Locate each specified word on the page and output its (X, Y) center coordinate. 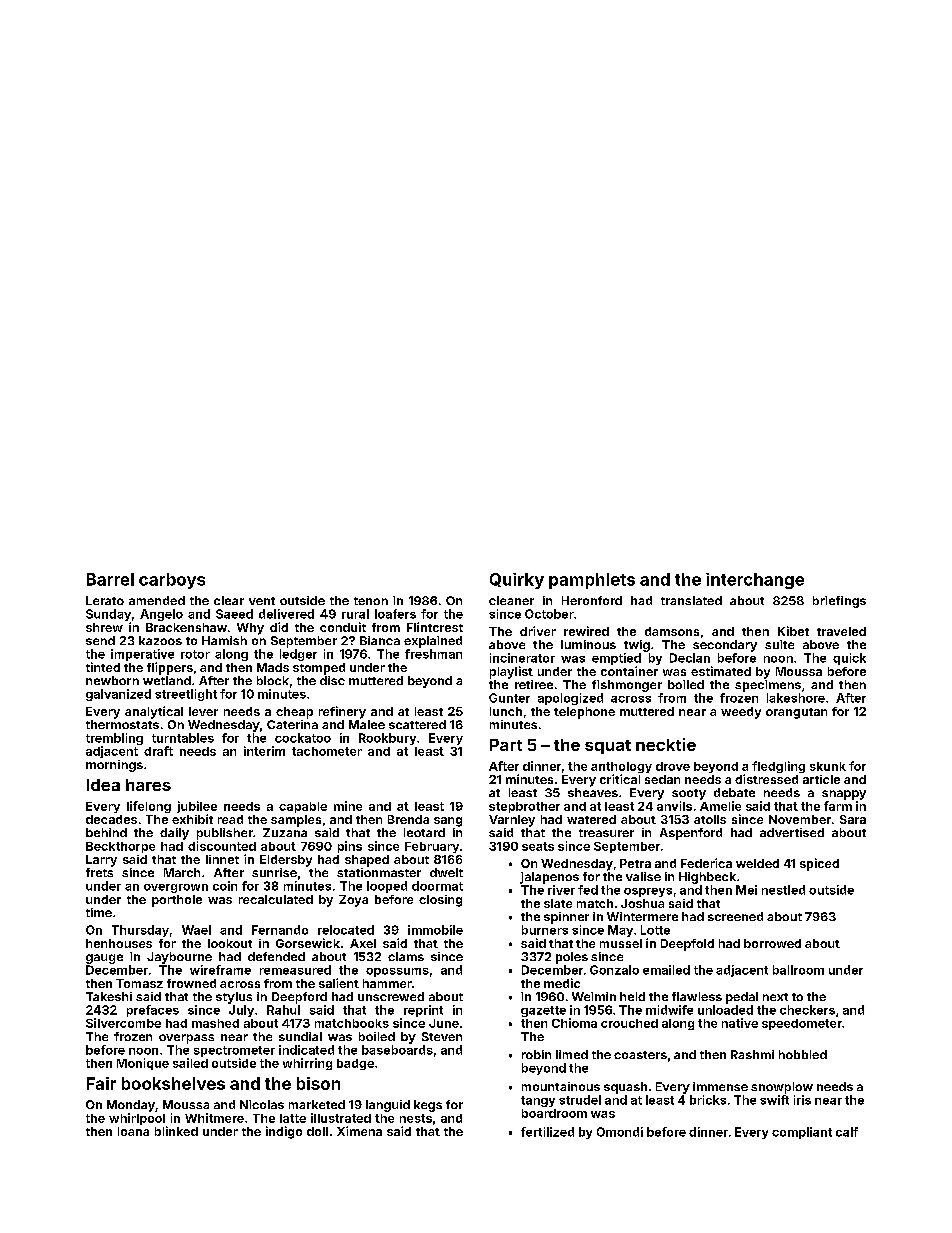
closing (440, 901)
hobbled (803, 1054)
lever (203, 711)
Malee (367, 724)
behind (106, 832)
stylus (234, 998)
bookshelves (173, 1083)
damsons (672, 631)
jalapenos (549, 878)
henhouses (119, 943)
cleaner (511, 600)
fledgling (778, 767)
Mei (746, 890)
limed (572, 1054)
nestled (783, 890)
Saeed (234, 614)
